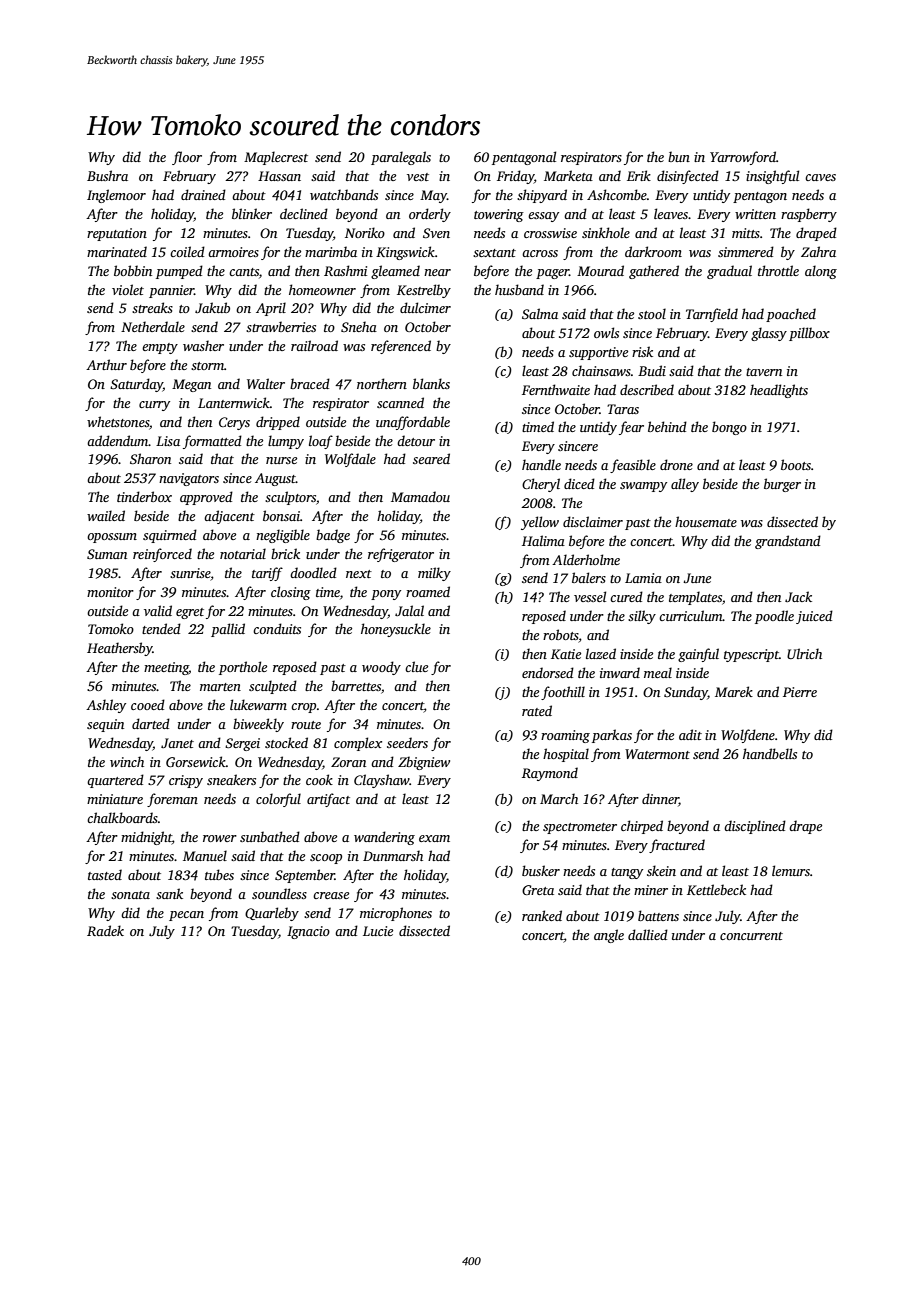  Describe the element at coordinates (424, 763) in the image. I see `Zbigniew` at that location.
